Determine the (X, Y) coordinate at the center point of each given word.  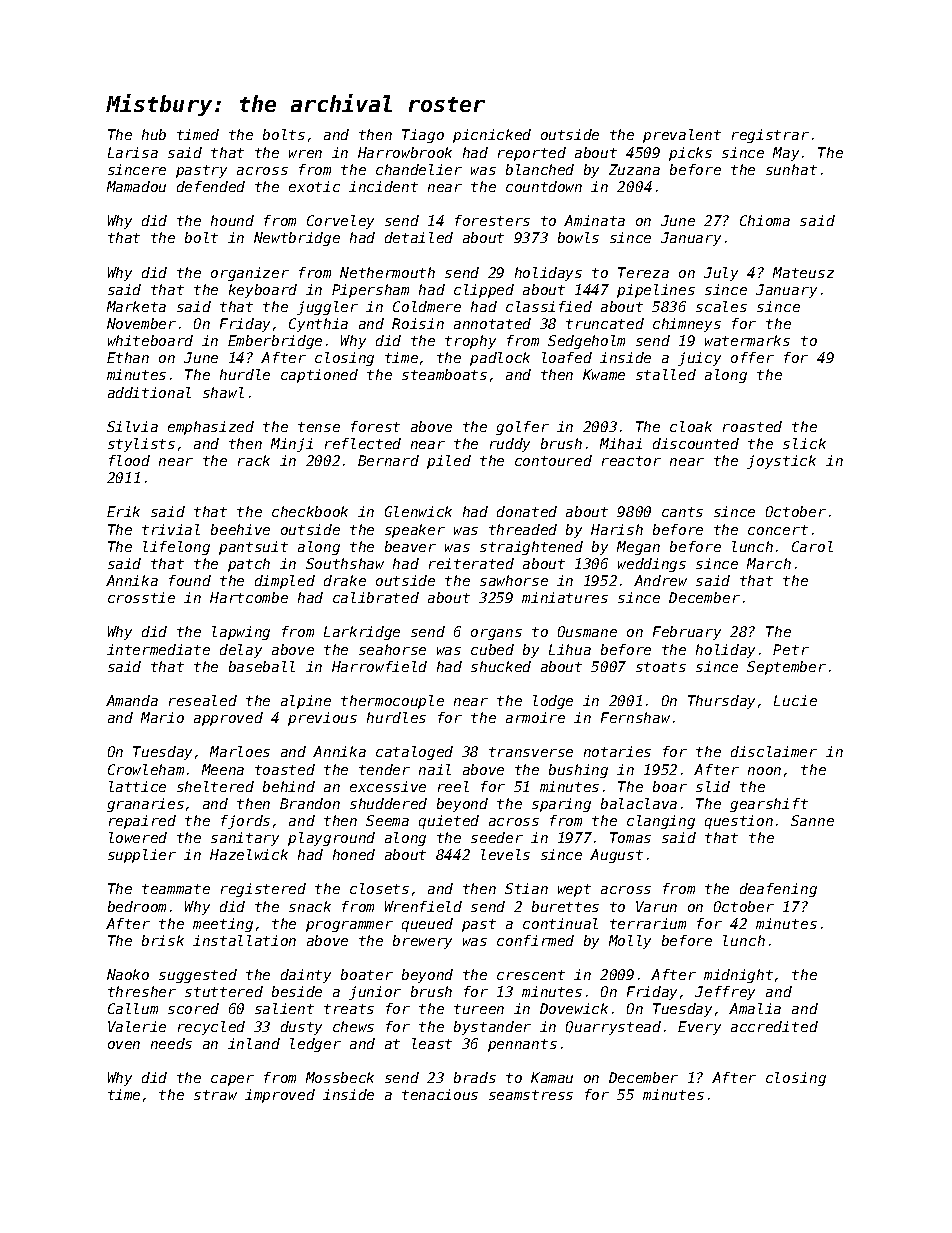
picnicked (492, 136)
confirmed (535, 940)
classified (549, 306)
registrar (770, 136)
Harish (617, 529)
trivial (171, 529)
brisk (163, 940)
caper (232, 1080)
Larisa (133, 152)
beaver (410, 546)
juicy (699, 359)
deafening (778, 890)
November (141, 323)
